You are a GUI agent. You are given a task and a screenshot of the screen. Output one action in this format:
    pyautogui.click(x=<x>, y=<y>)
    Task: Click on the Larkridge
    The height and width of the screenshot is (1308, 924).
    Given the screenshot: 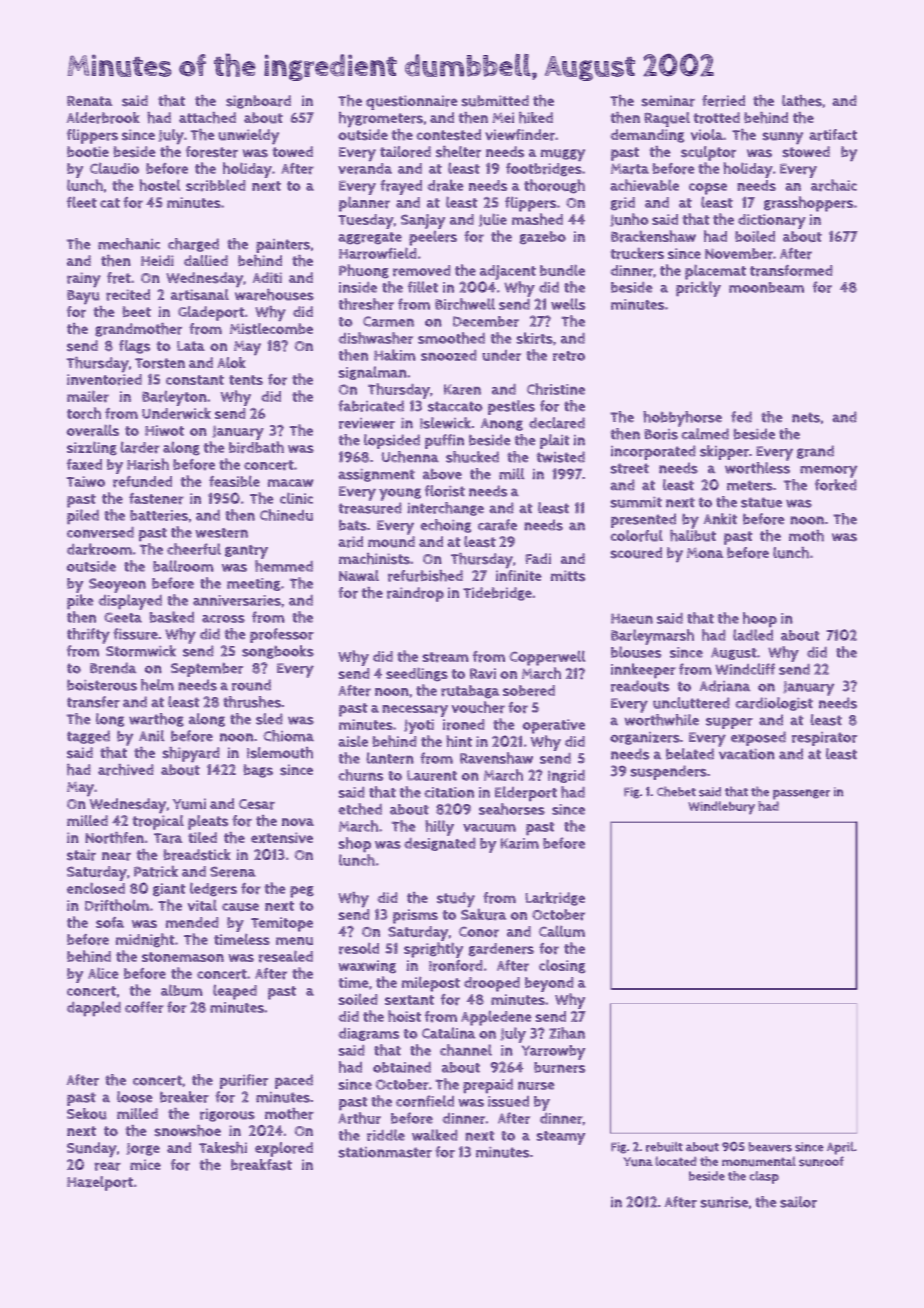 What is the action you would take?
    pyautogui.click(x=555, y=899)
